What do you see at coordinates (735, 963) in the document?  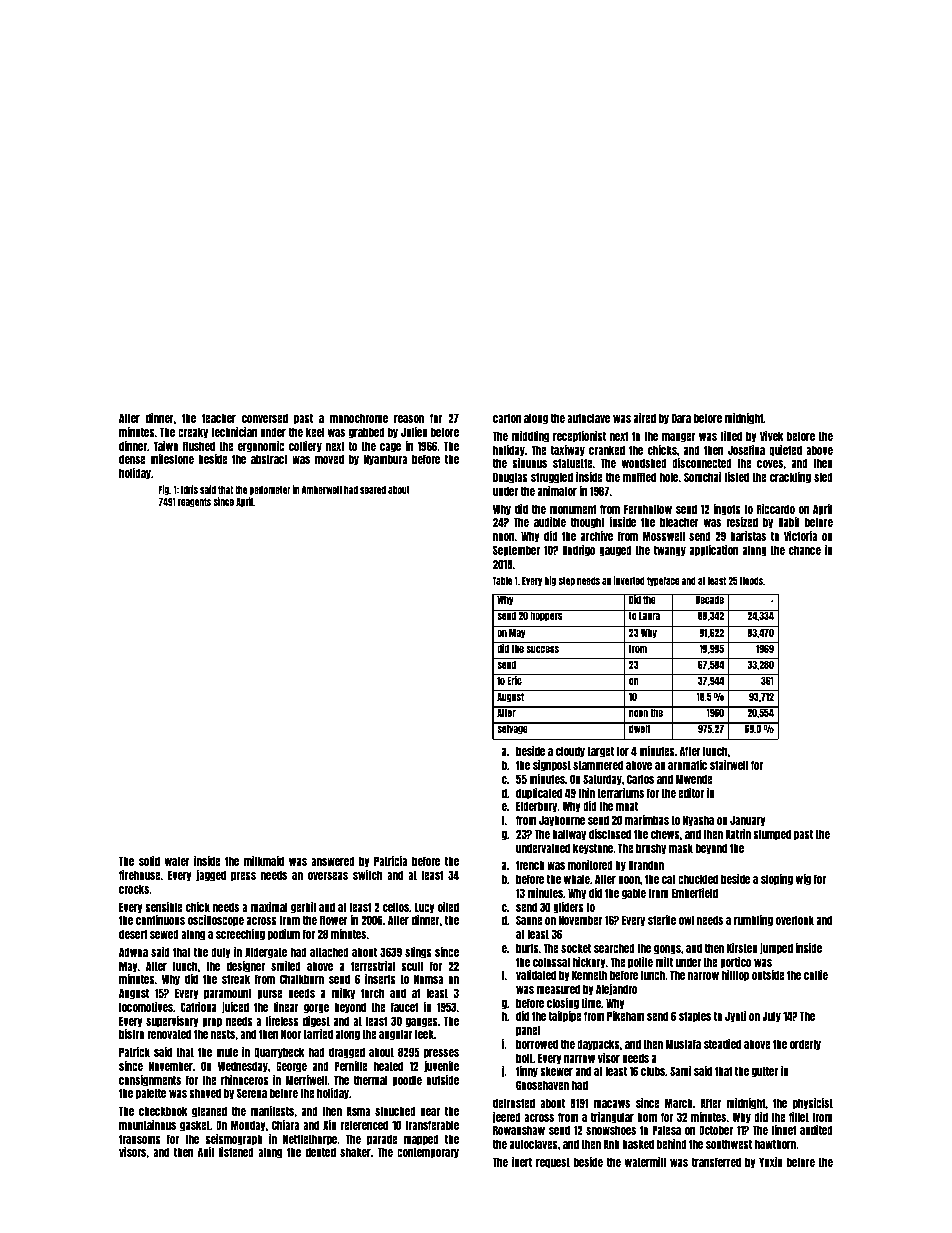 I see `portico` at bounding box center [735, 963].
